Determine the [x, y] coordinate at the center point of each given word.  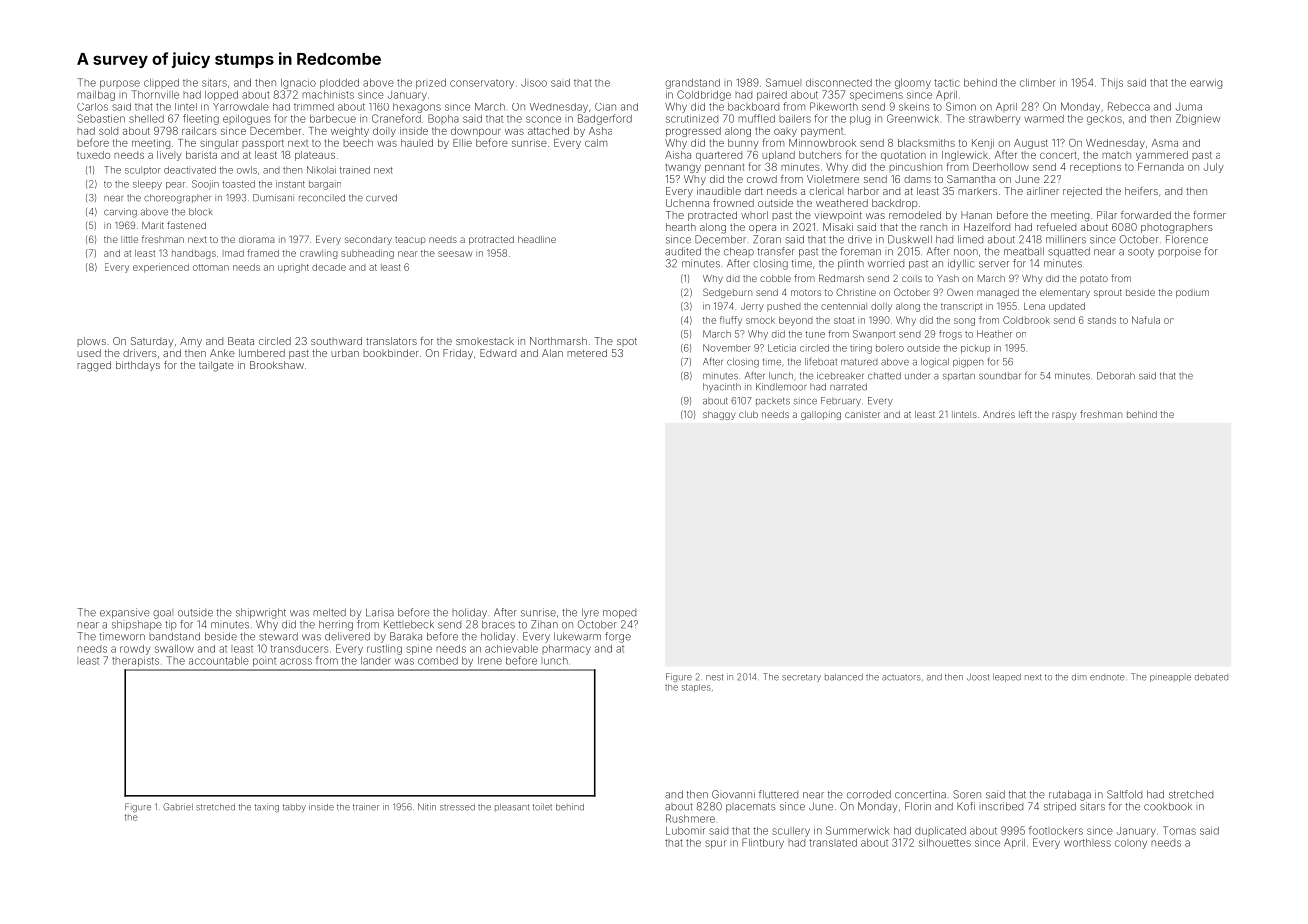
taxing [266, 807]
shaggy [719, 415]
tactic [947, 83]
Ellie [462, 143]
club [748, 414]
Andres [999, 414]
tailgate [216, 366]
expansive [125, 613]
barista [201, 155]
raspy [1064, 416]
